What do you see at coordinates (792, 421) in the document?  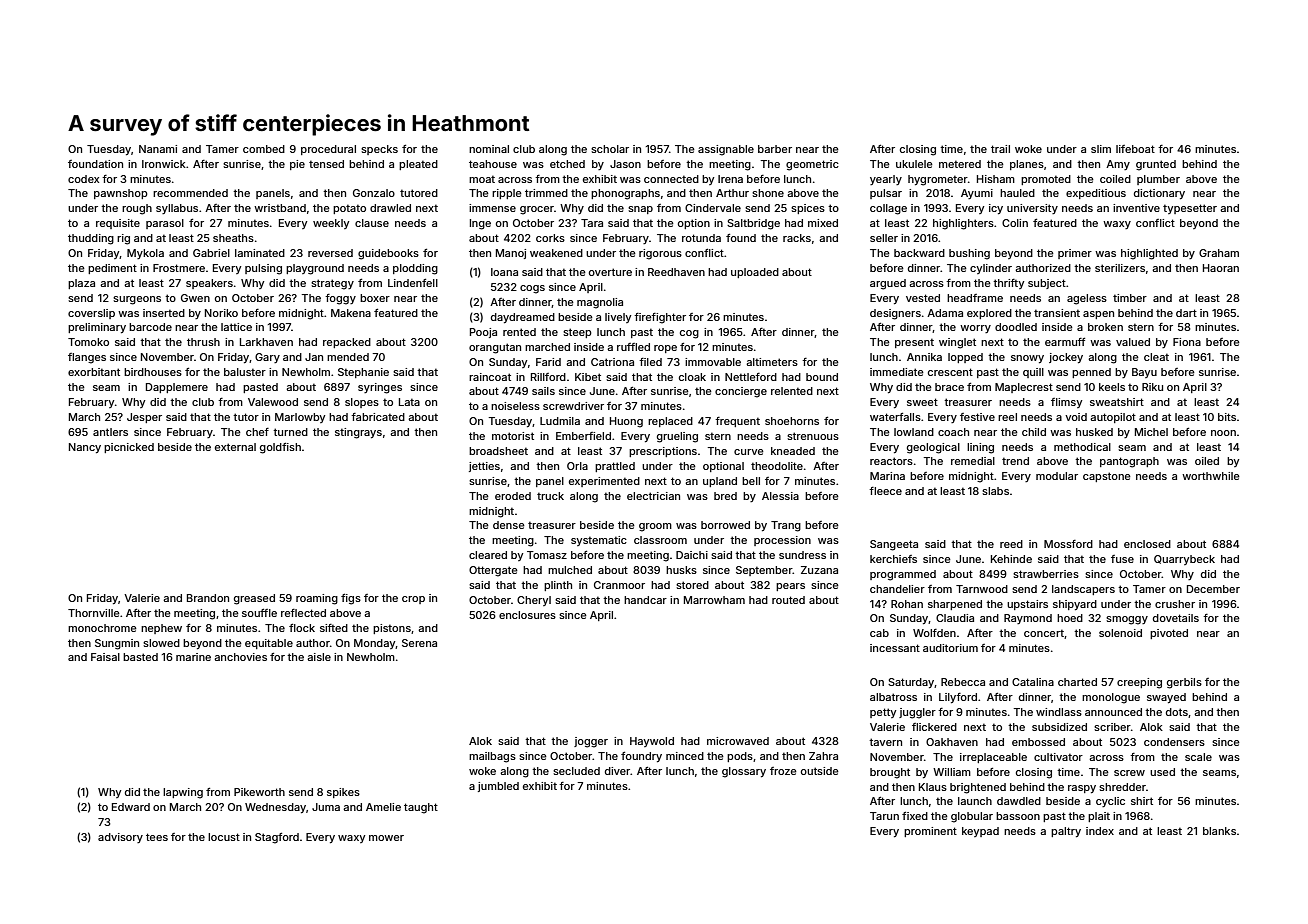 I see `shoehorns` at bounding box center [792, 421].
